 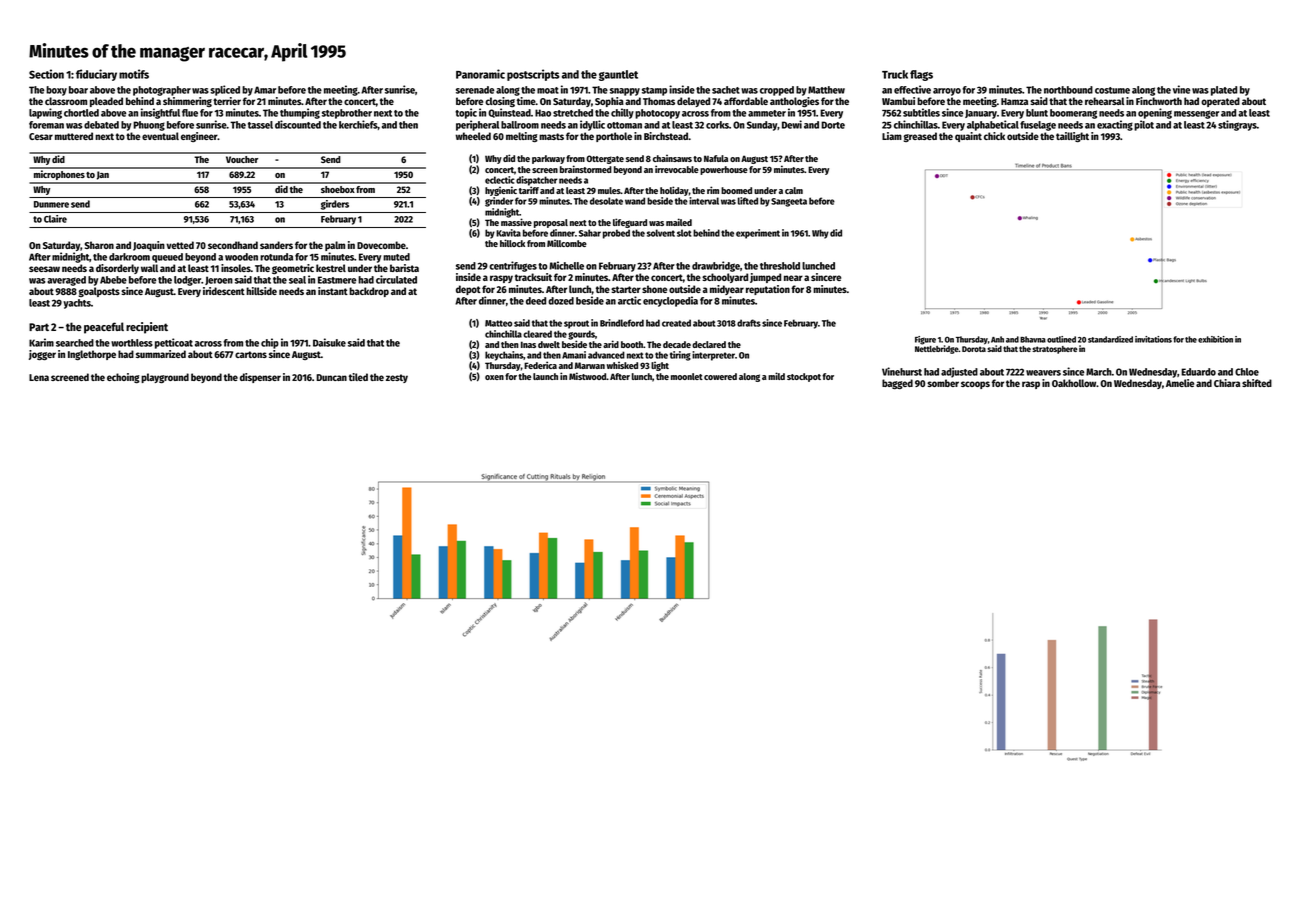 I want to click on motifs, so click(x=134, y=74).
